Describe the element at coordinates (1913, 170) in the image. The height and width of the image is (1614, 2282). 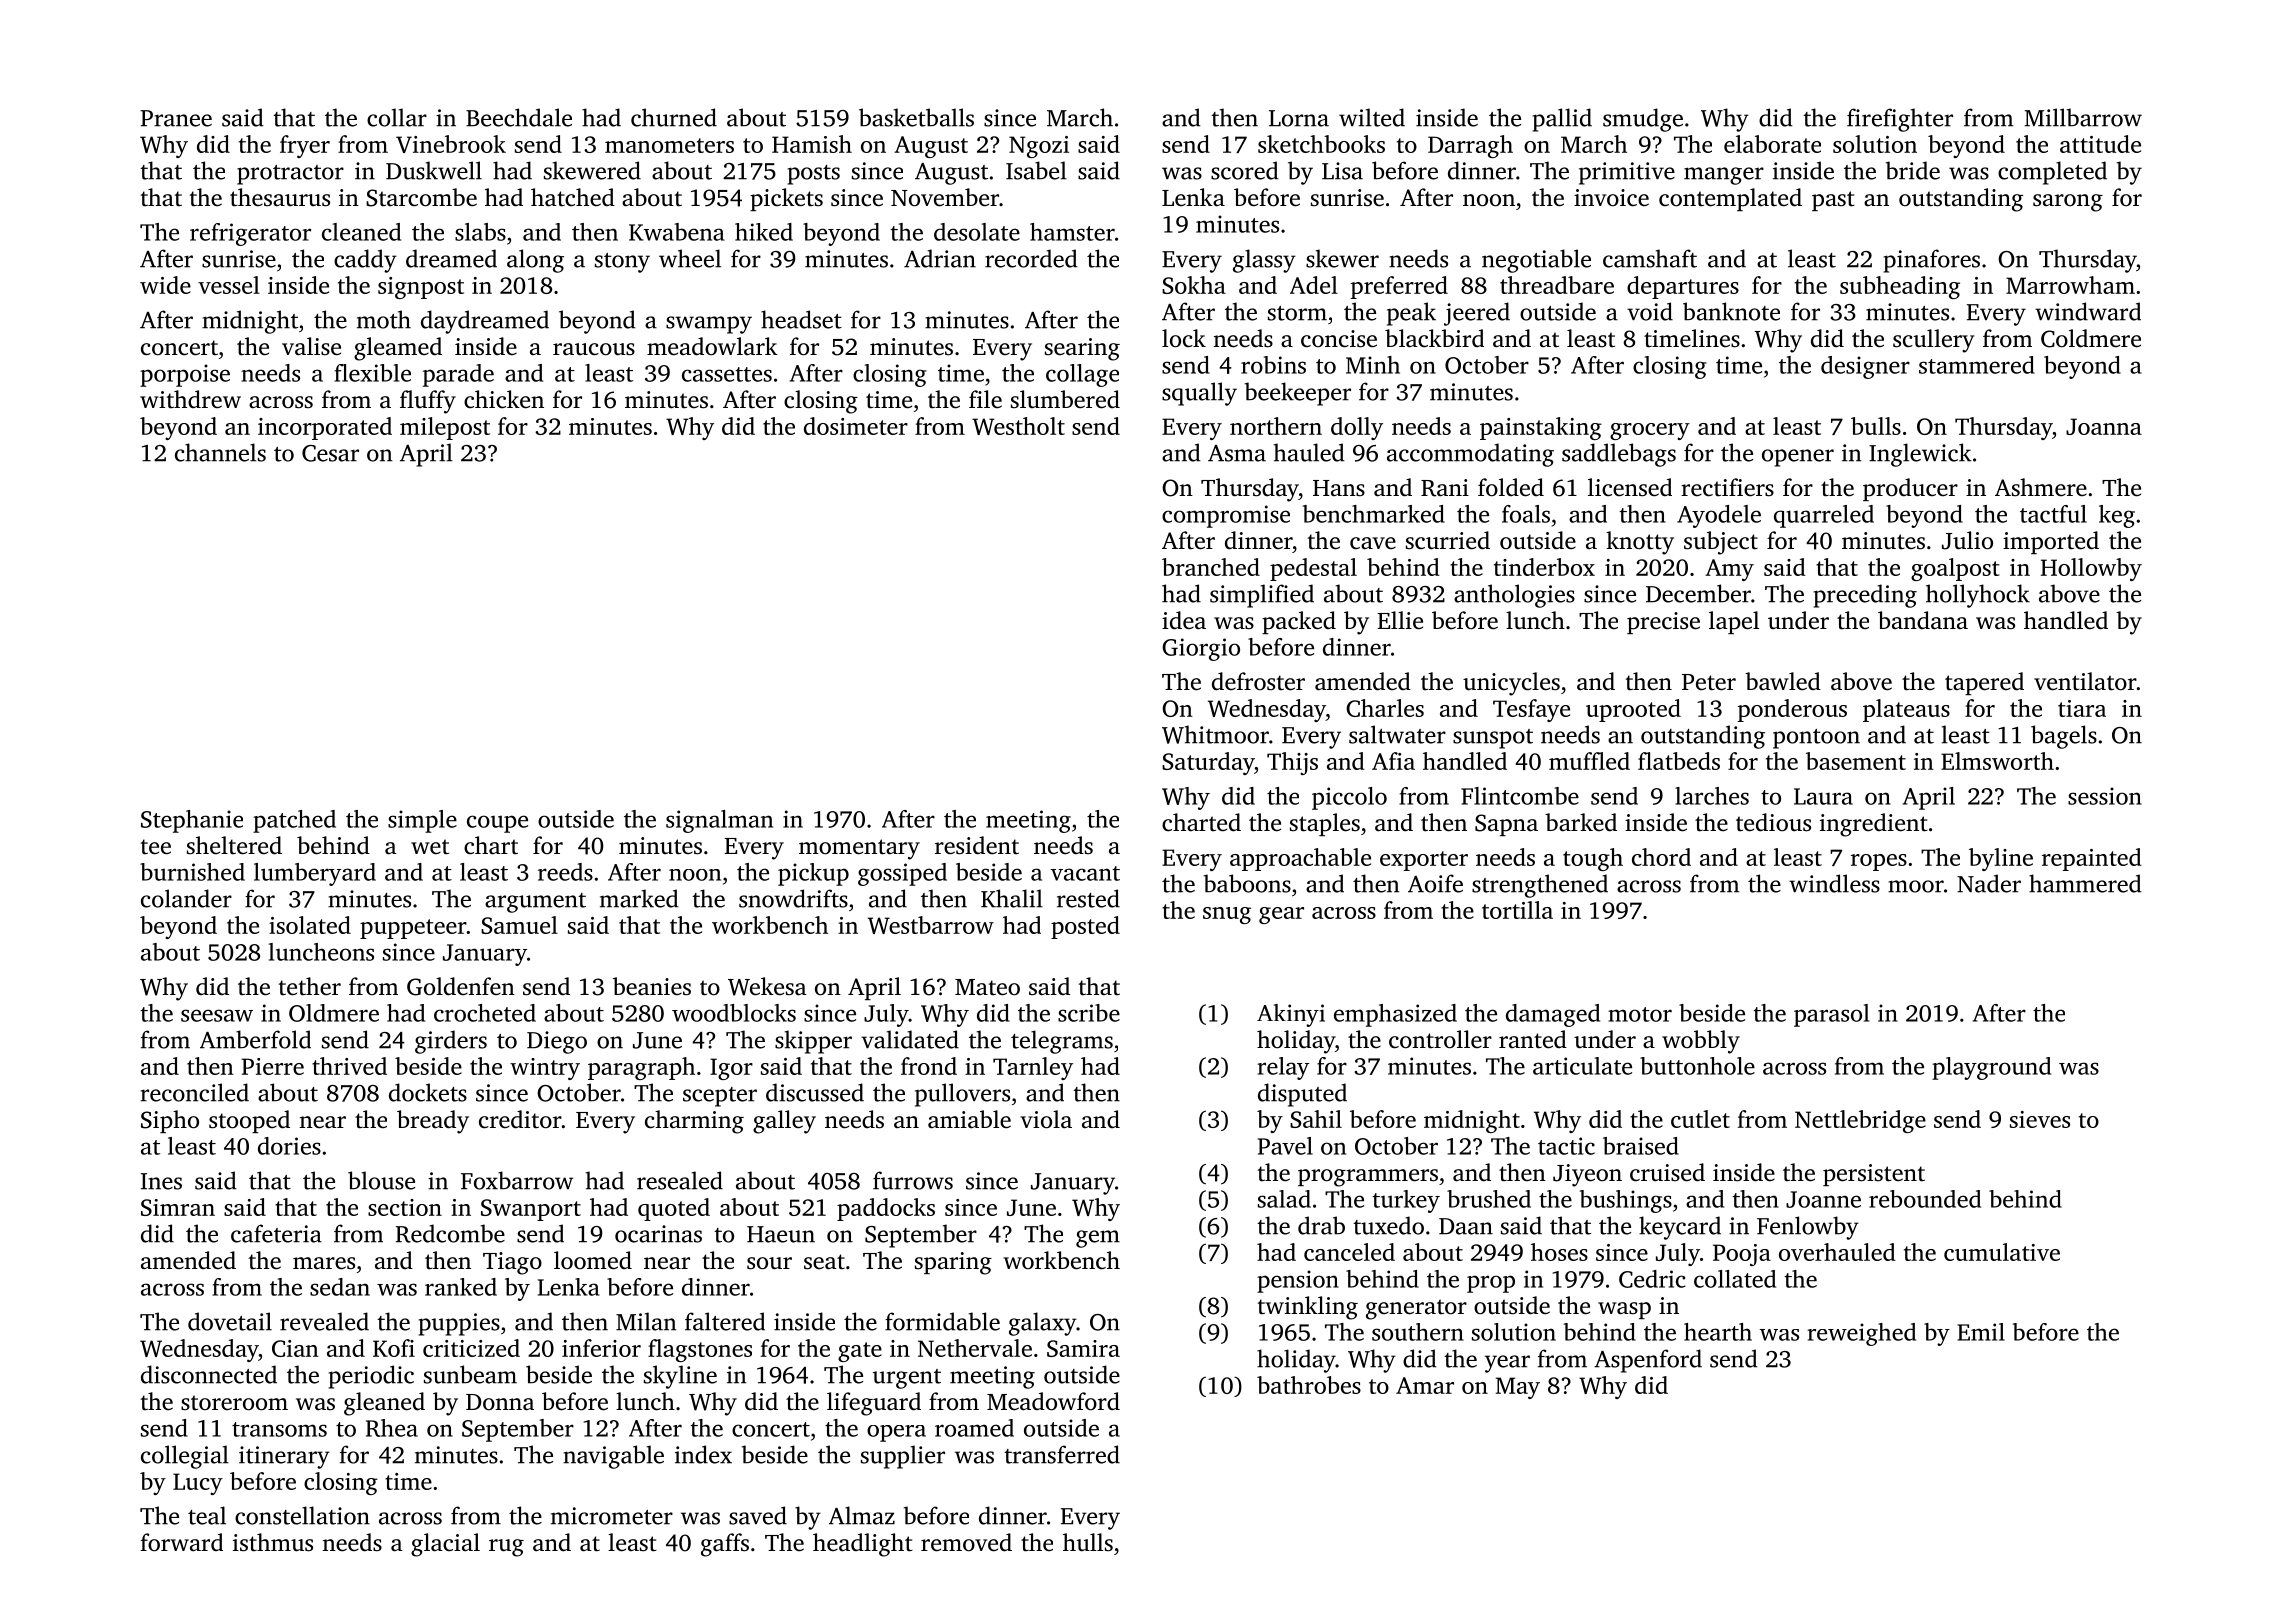
I see `bride` at that location.
